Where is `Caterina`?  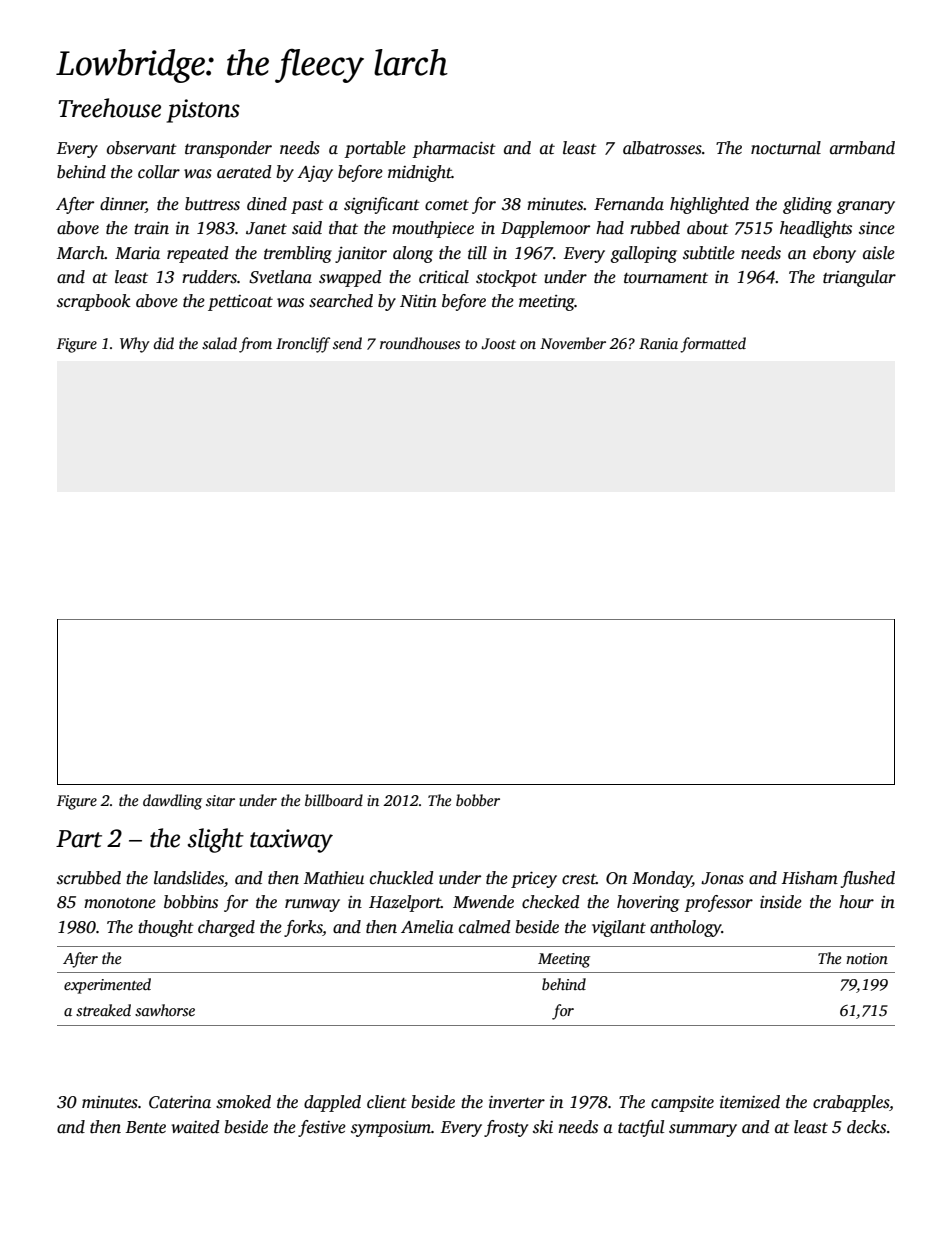
Caterina is located at coordinates (180, 1102).
